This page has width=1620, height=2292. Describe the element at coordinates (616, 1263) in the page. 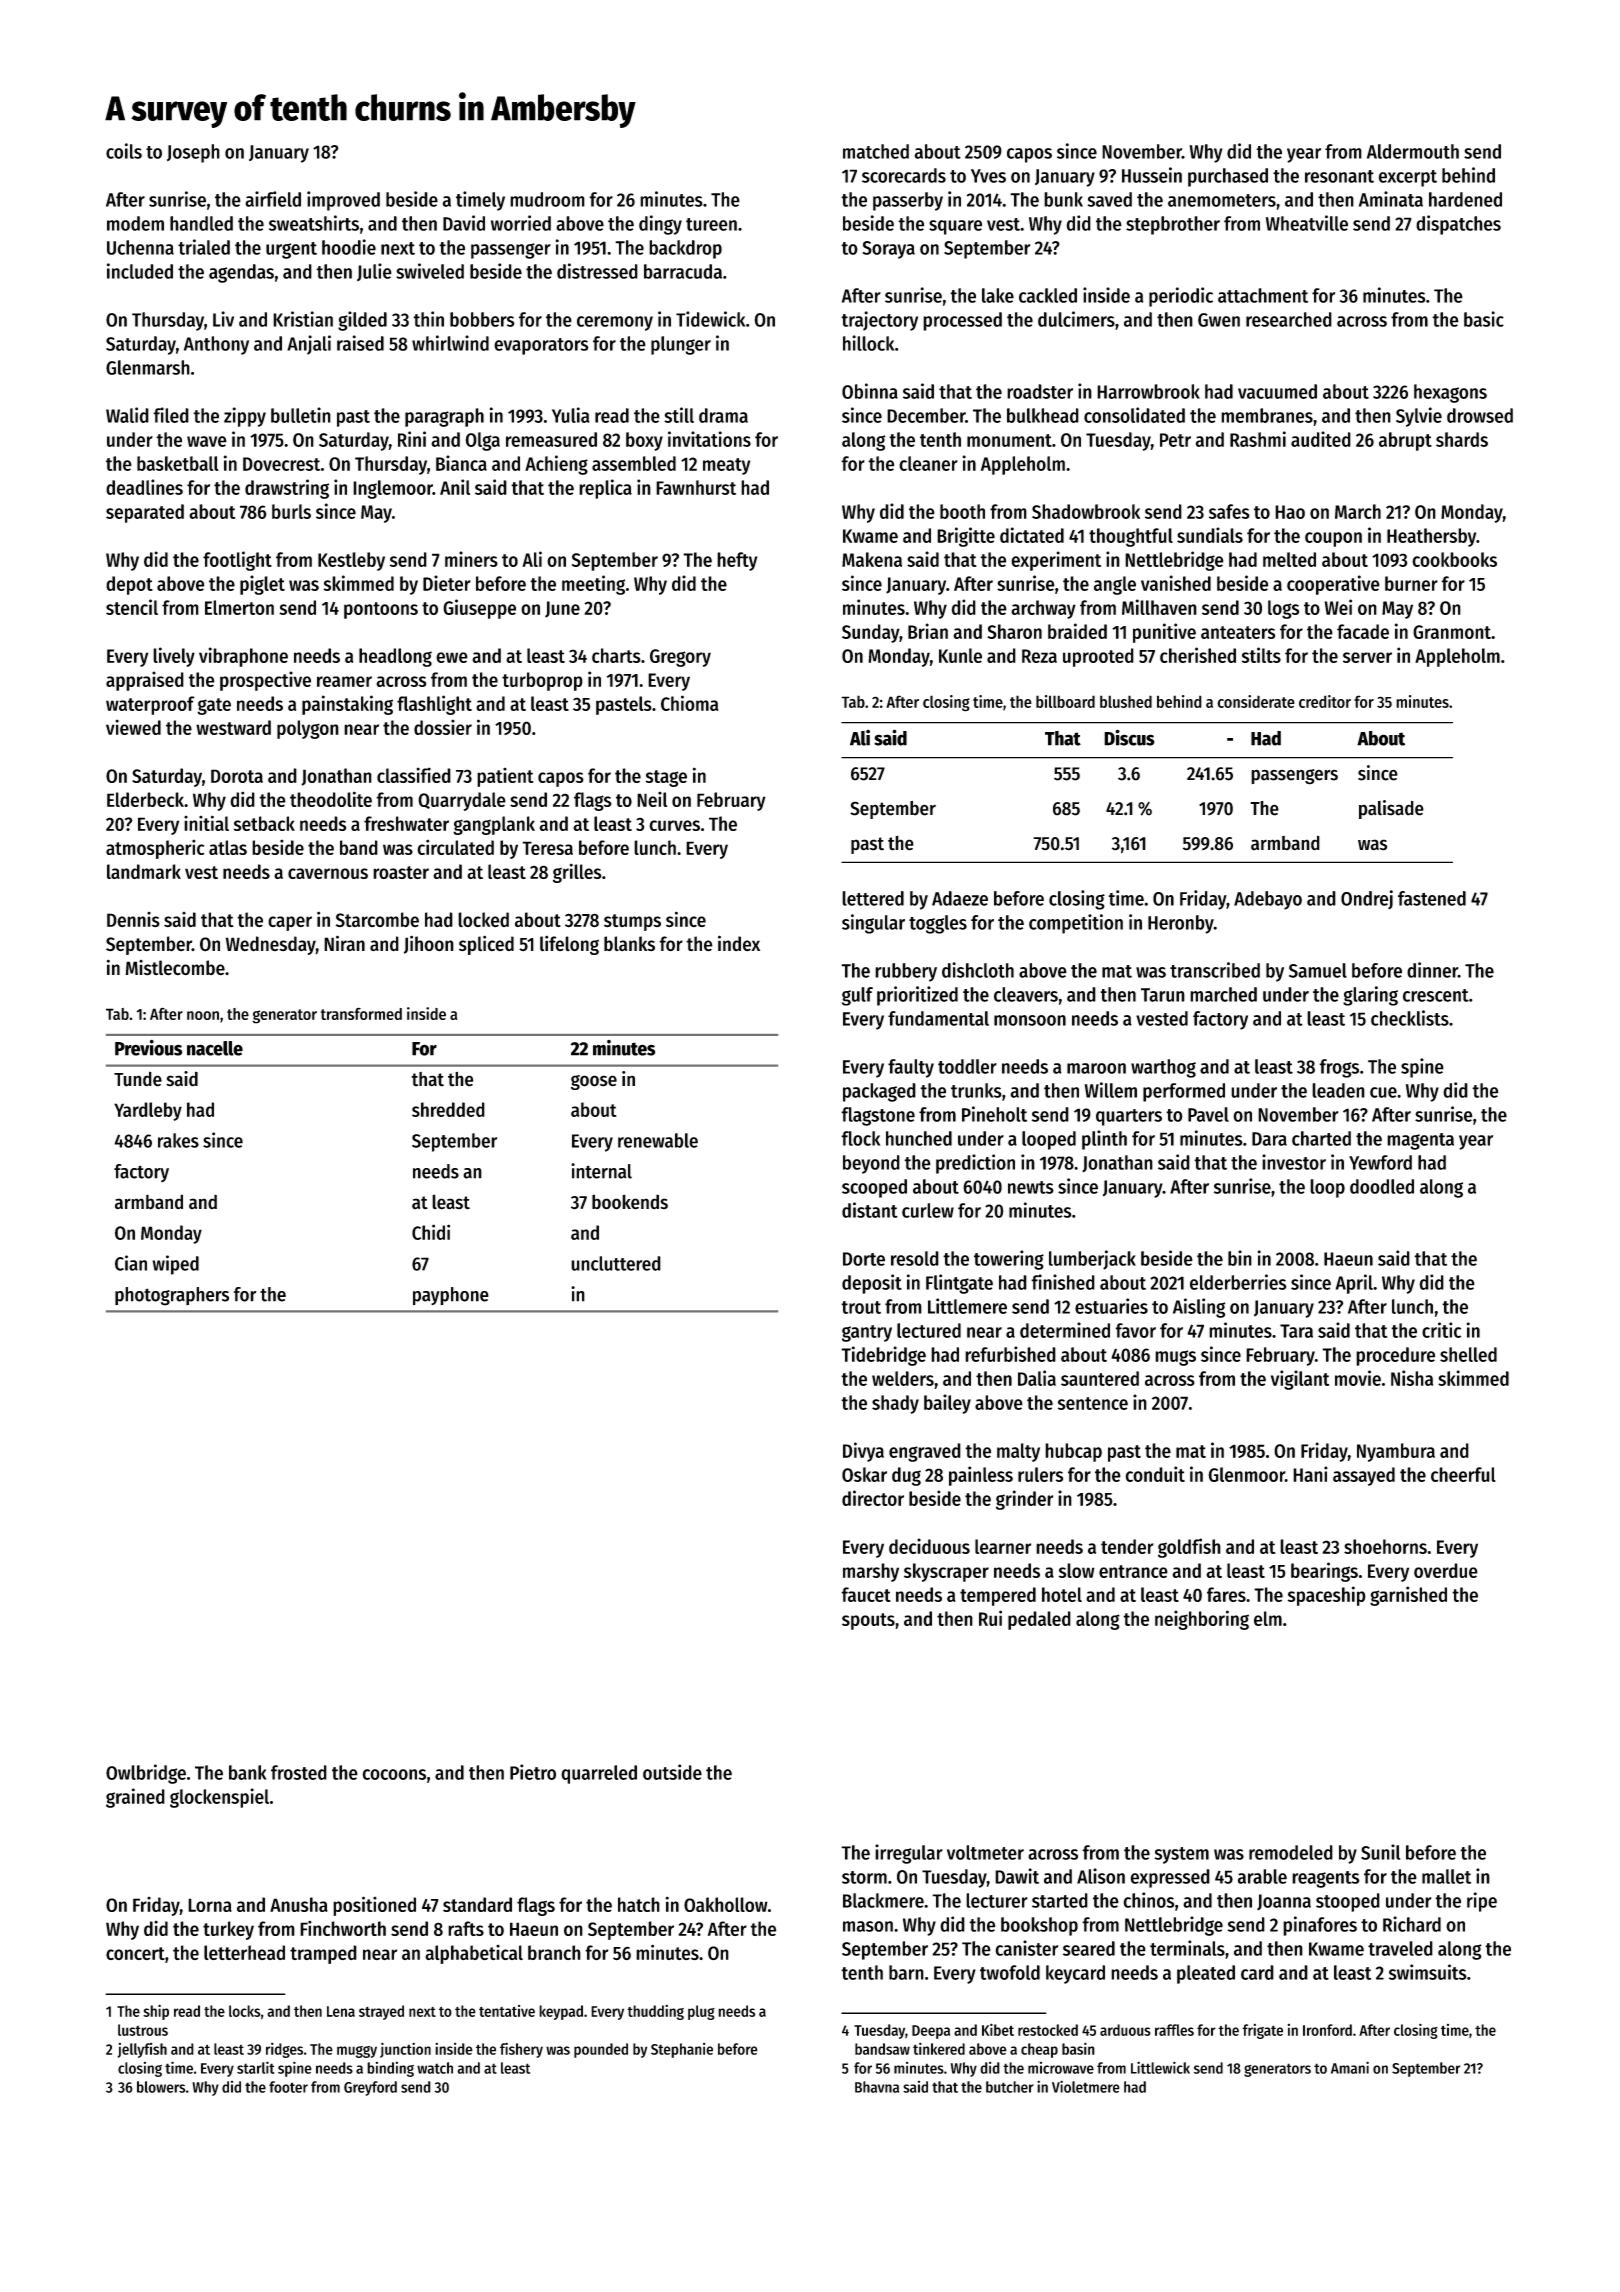

I see `uncluttered` at that location.
